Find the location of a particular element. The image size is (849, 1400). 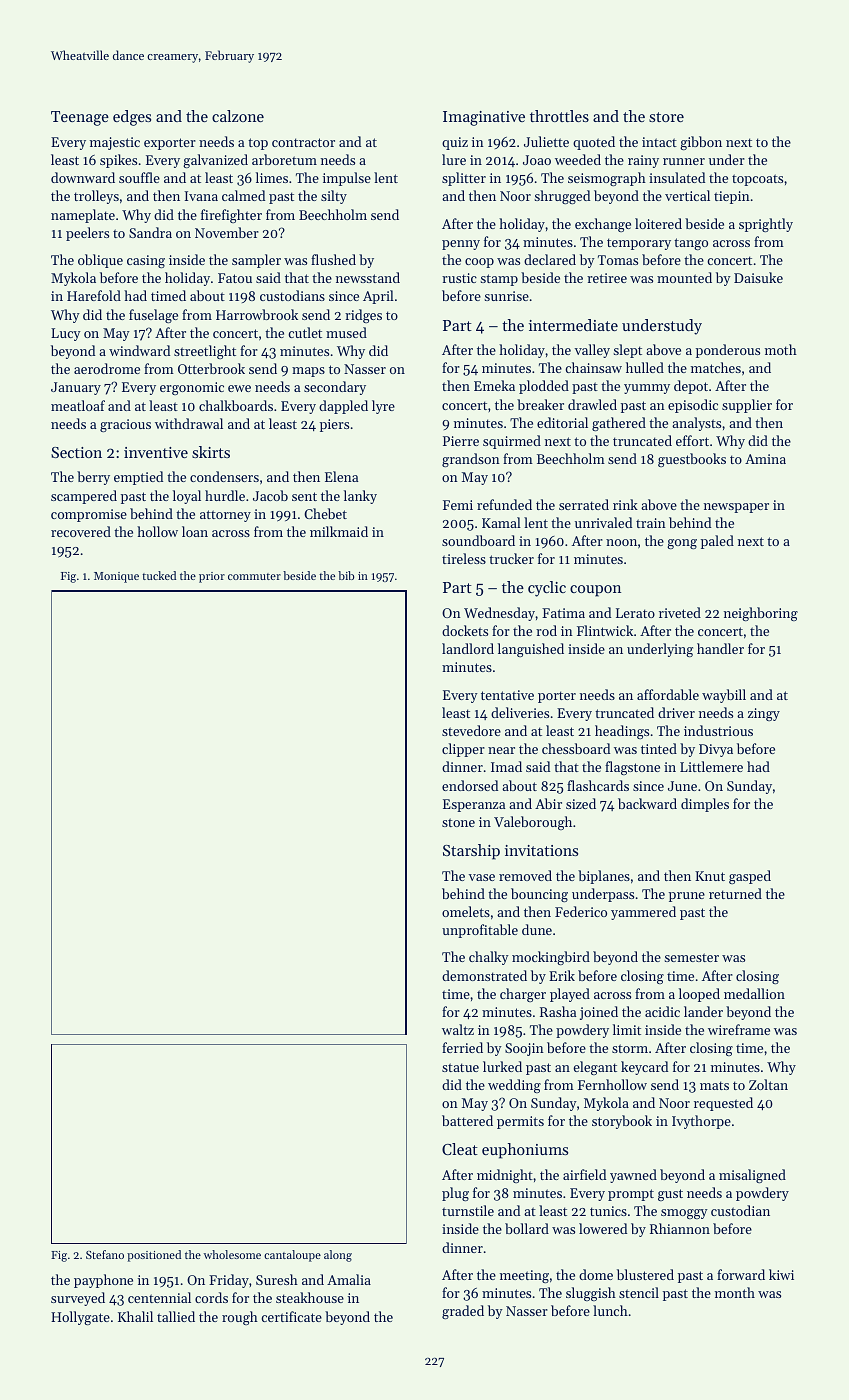

prior is located at coordinates (212, 577).
